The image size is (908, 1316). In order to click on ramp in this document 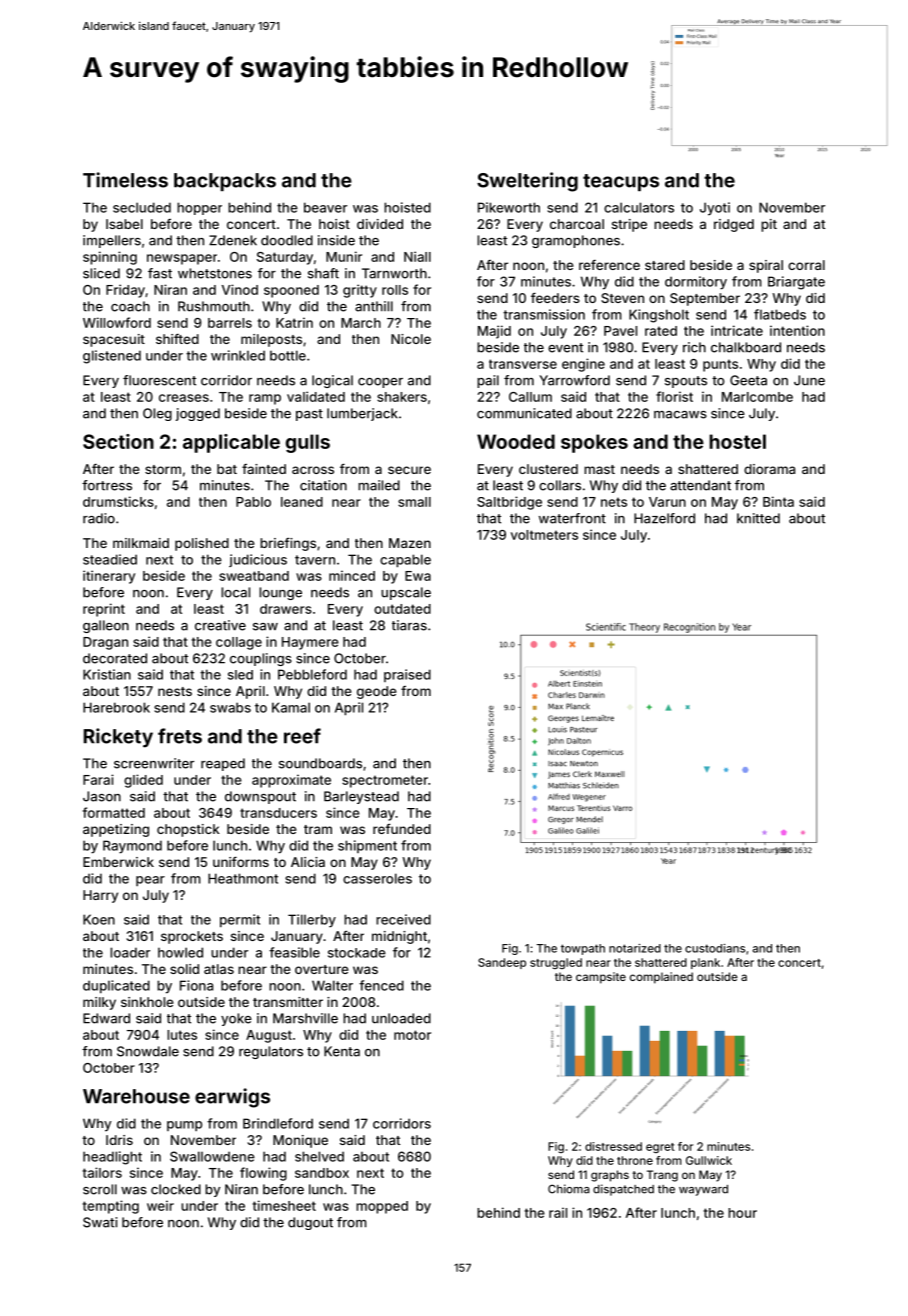, I will do `click(265, 399)`.
